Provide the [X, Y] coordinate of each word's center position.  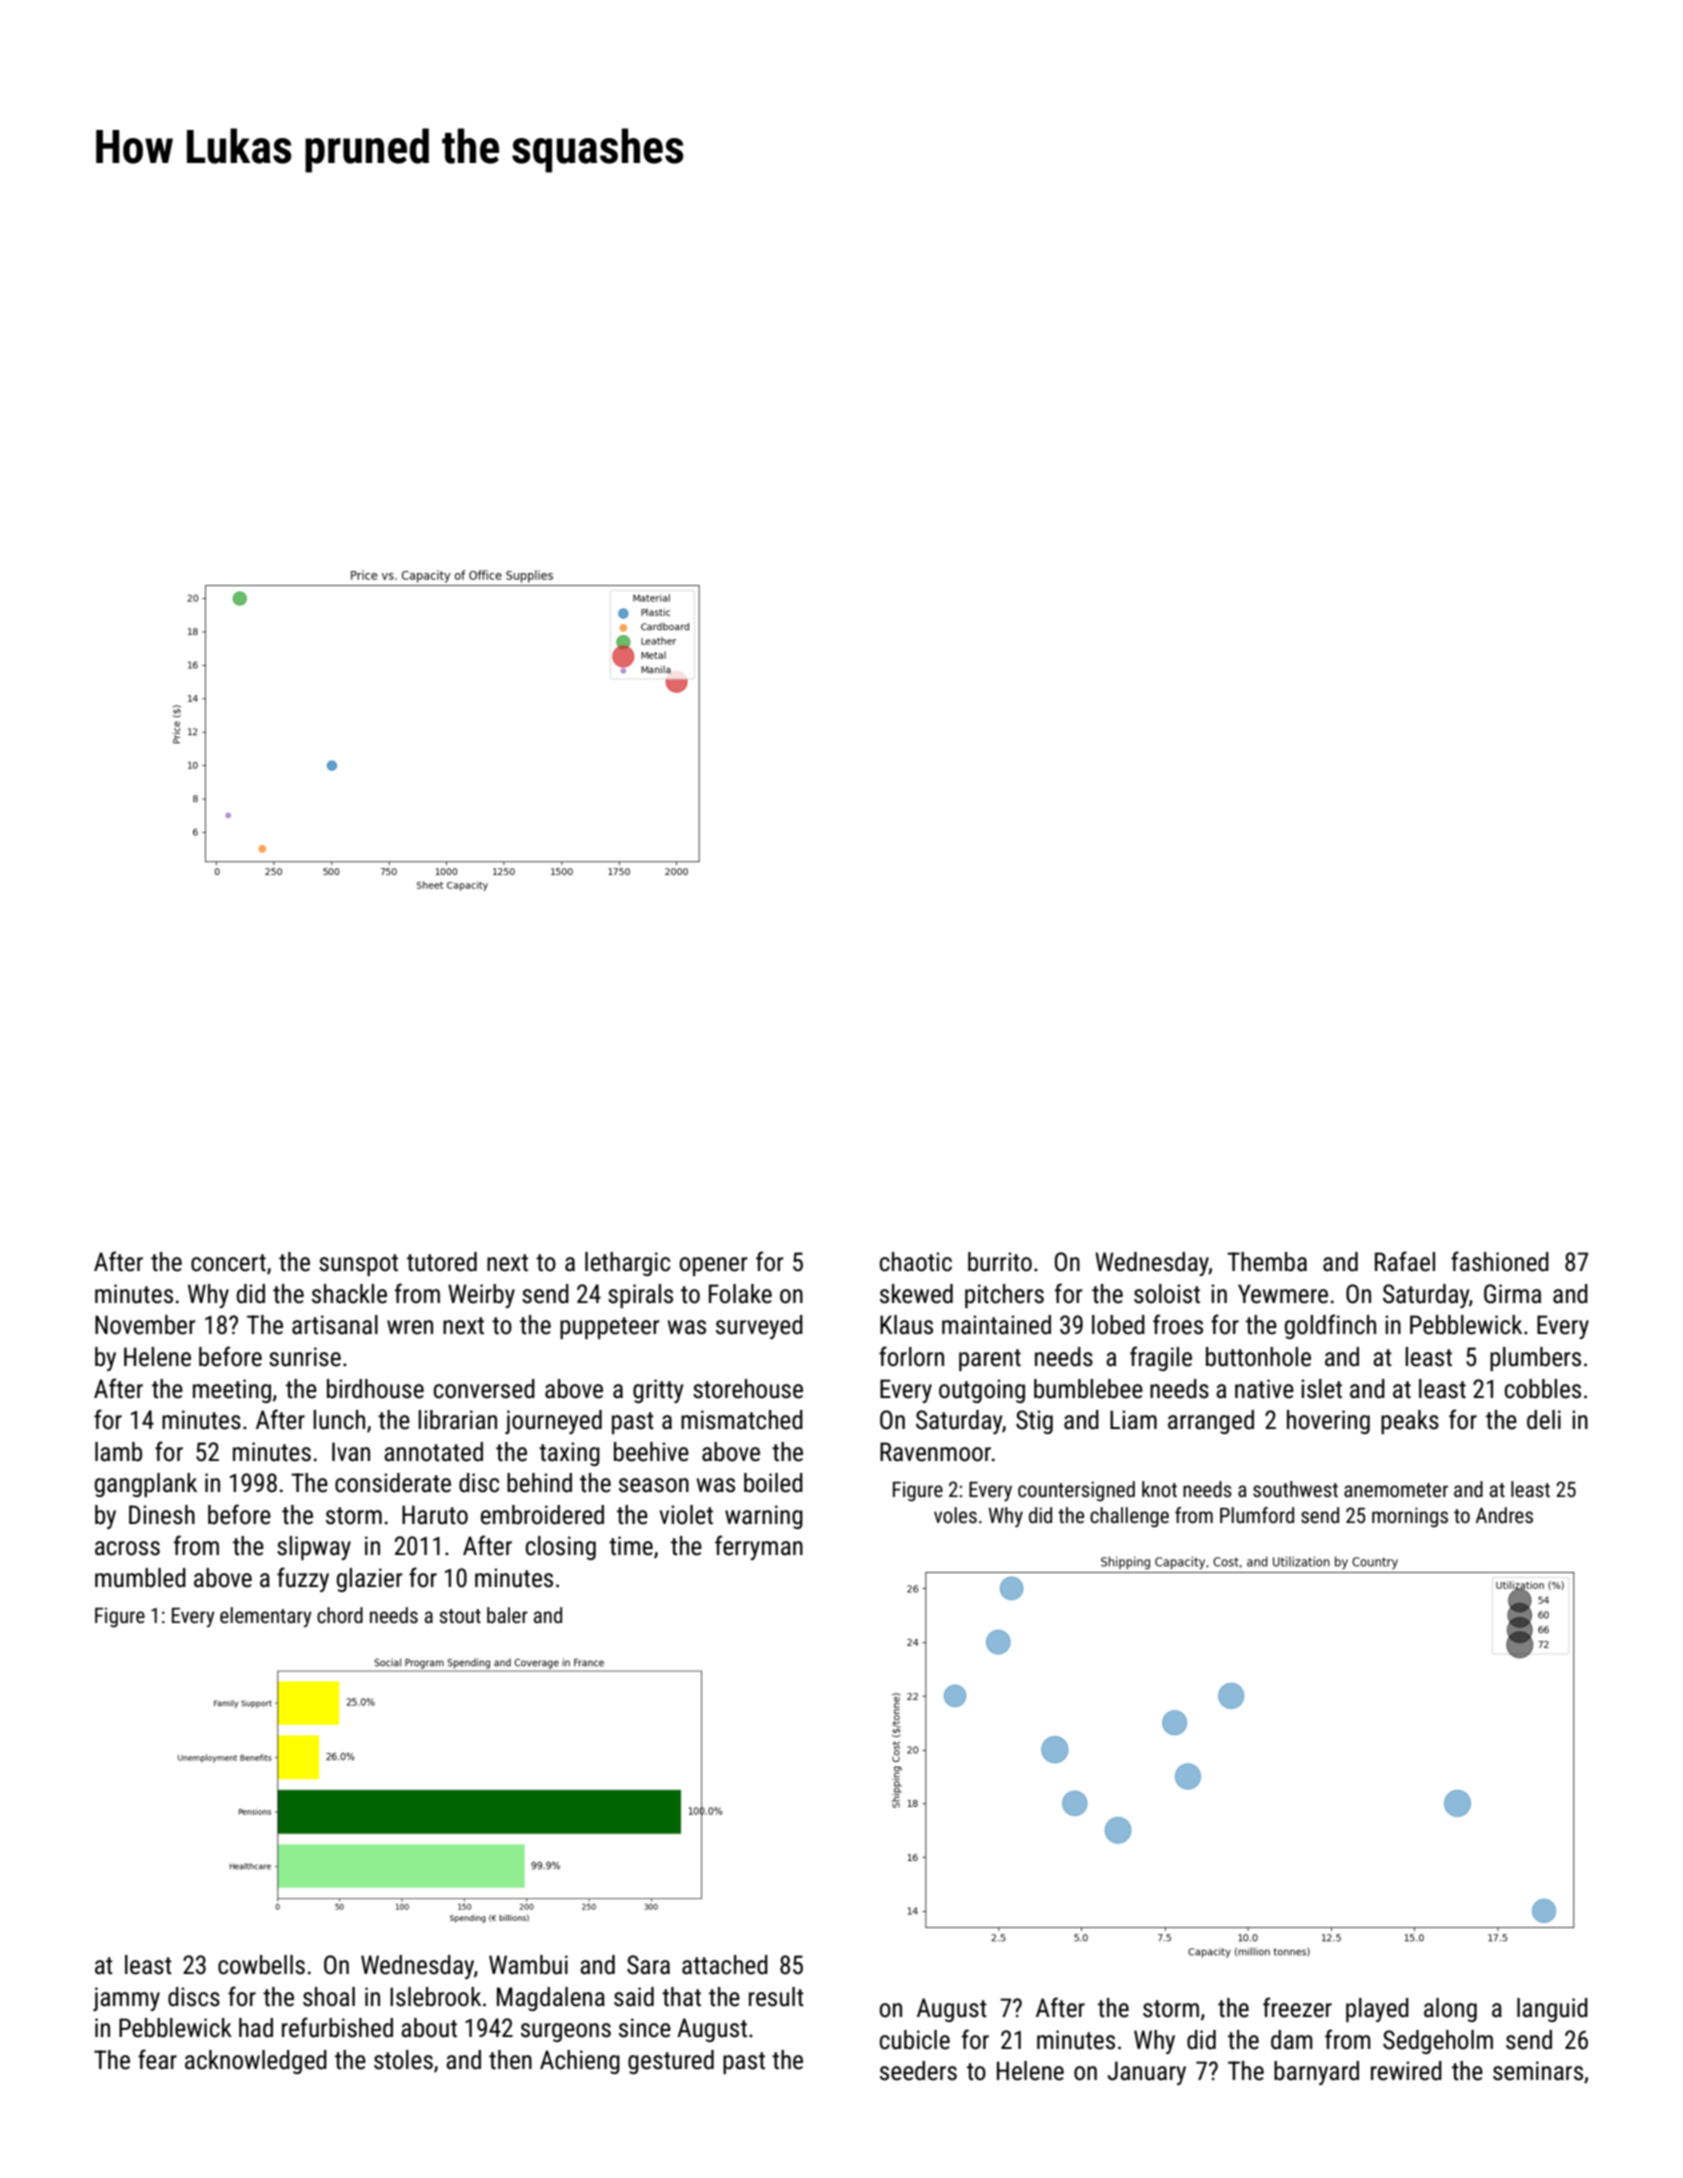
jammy [126, 1999]
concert [228, 1263]
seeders [918, 2071]
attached [725, 1965]
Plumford [1257, 1515]
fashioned [1500, 1261]
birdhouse [375, 1389]
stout [460, 1616]
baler [507, 1615]
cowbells [261, 1965]
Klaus [906, 1325]
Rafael [1405, 1261]
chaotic [916, 1262]
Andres [1504, 1515]
